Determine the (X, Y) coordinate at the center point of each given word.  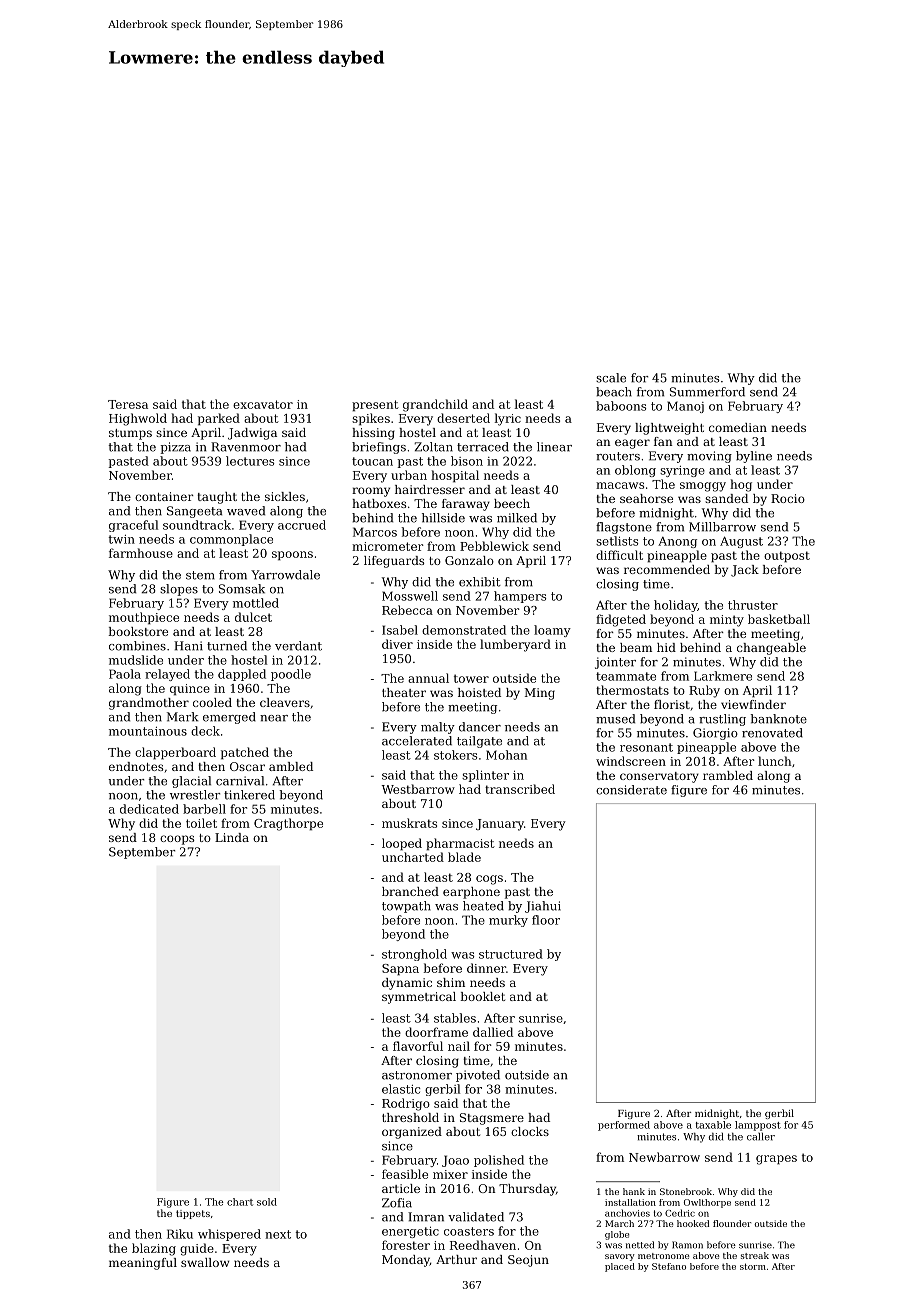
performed (624, 1126)
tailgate (479, 742)
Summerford (707, 392)
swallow (205, 1262)
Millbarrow (722, 527)
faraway (466, 505)
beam (636, 647)
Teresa (128, 404)
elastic (401, 1089)
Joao (455, 1161)
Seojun (528, 1261)
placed (620, 1267)
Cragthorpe (288, 824)
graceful (133, 526)
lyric (507, 419)
